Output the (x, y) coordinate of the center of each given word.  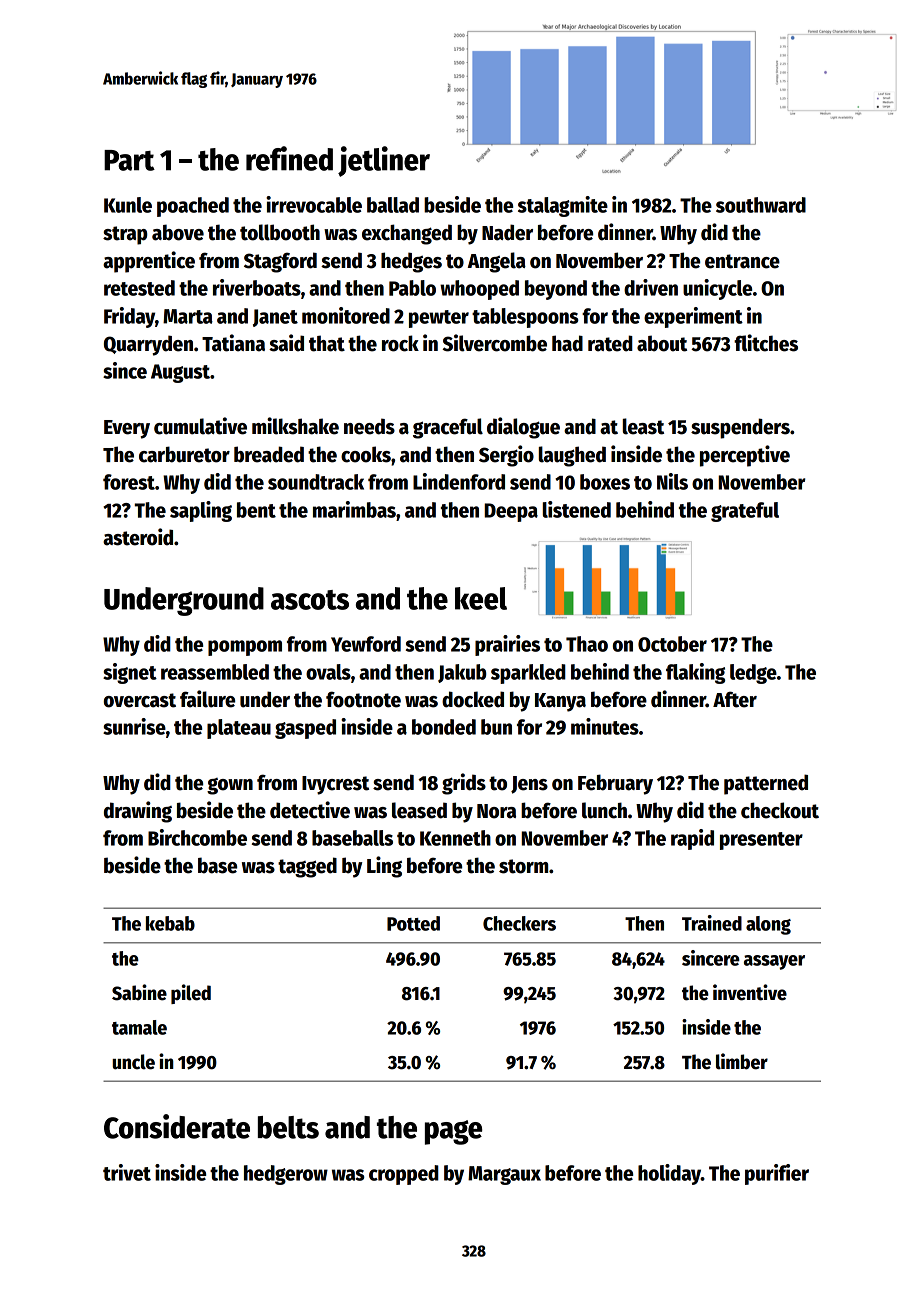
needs (369, 426)
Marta (188, 316)
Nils (672, 481)
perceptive (745, 456)
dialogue (523, 428)
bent (256, 510)
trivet (127, 1172)
